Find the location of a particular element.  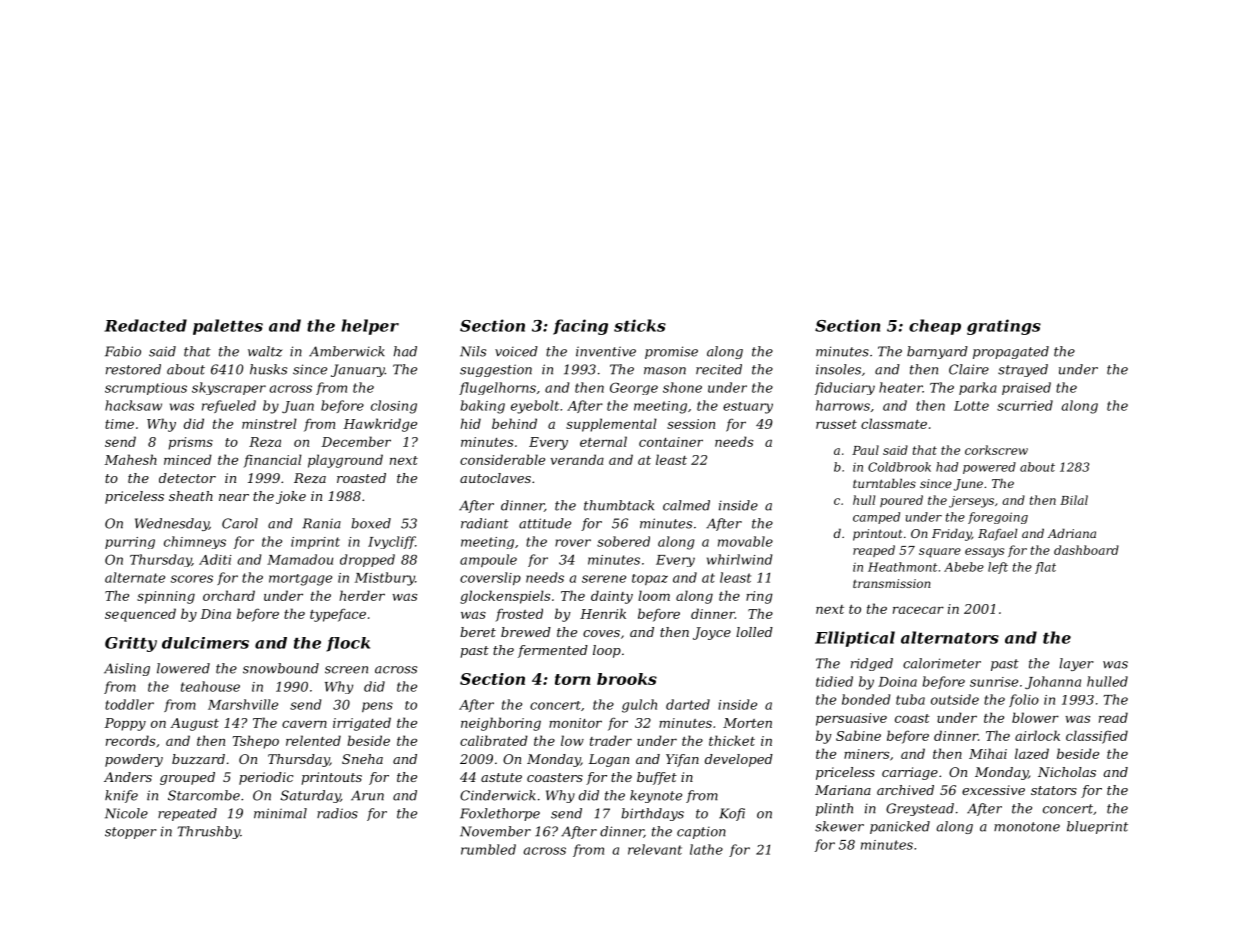

archived is located at coordinates (905, 790).
